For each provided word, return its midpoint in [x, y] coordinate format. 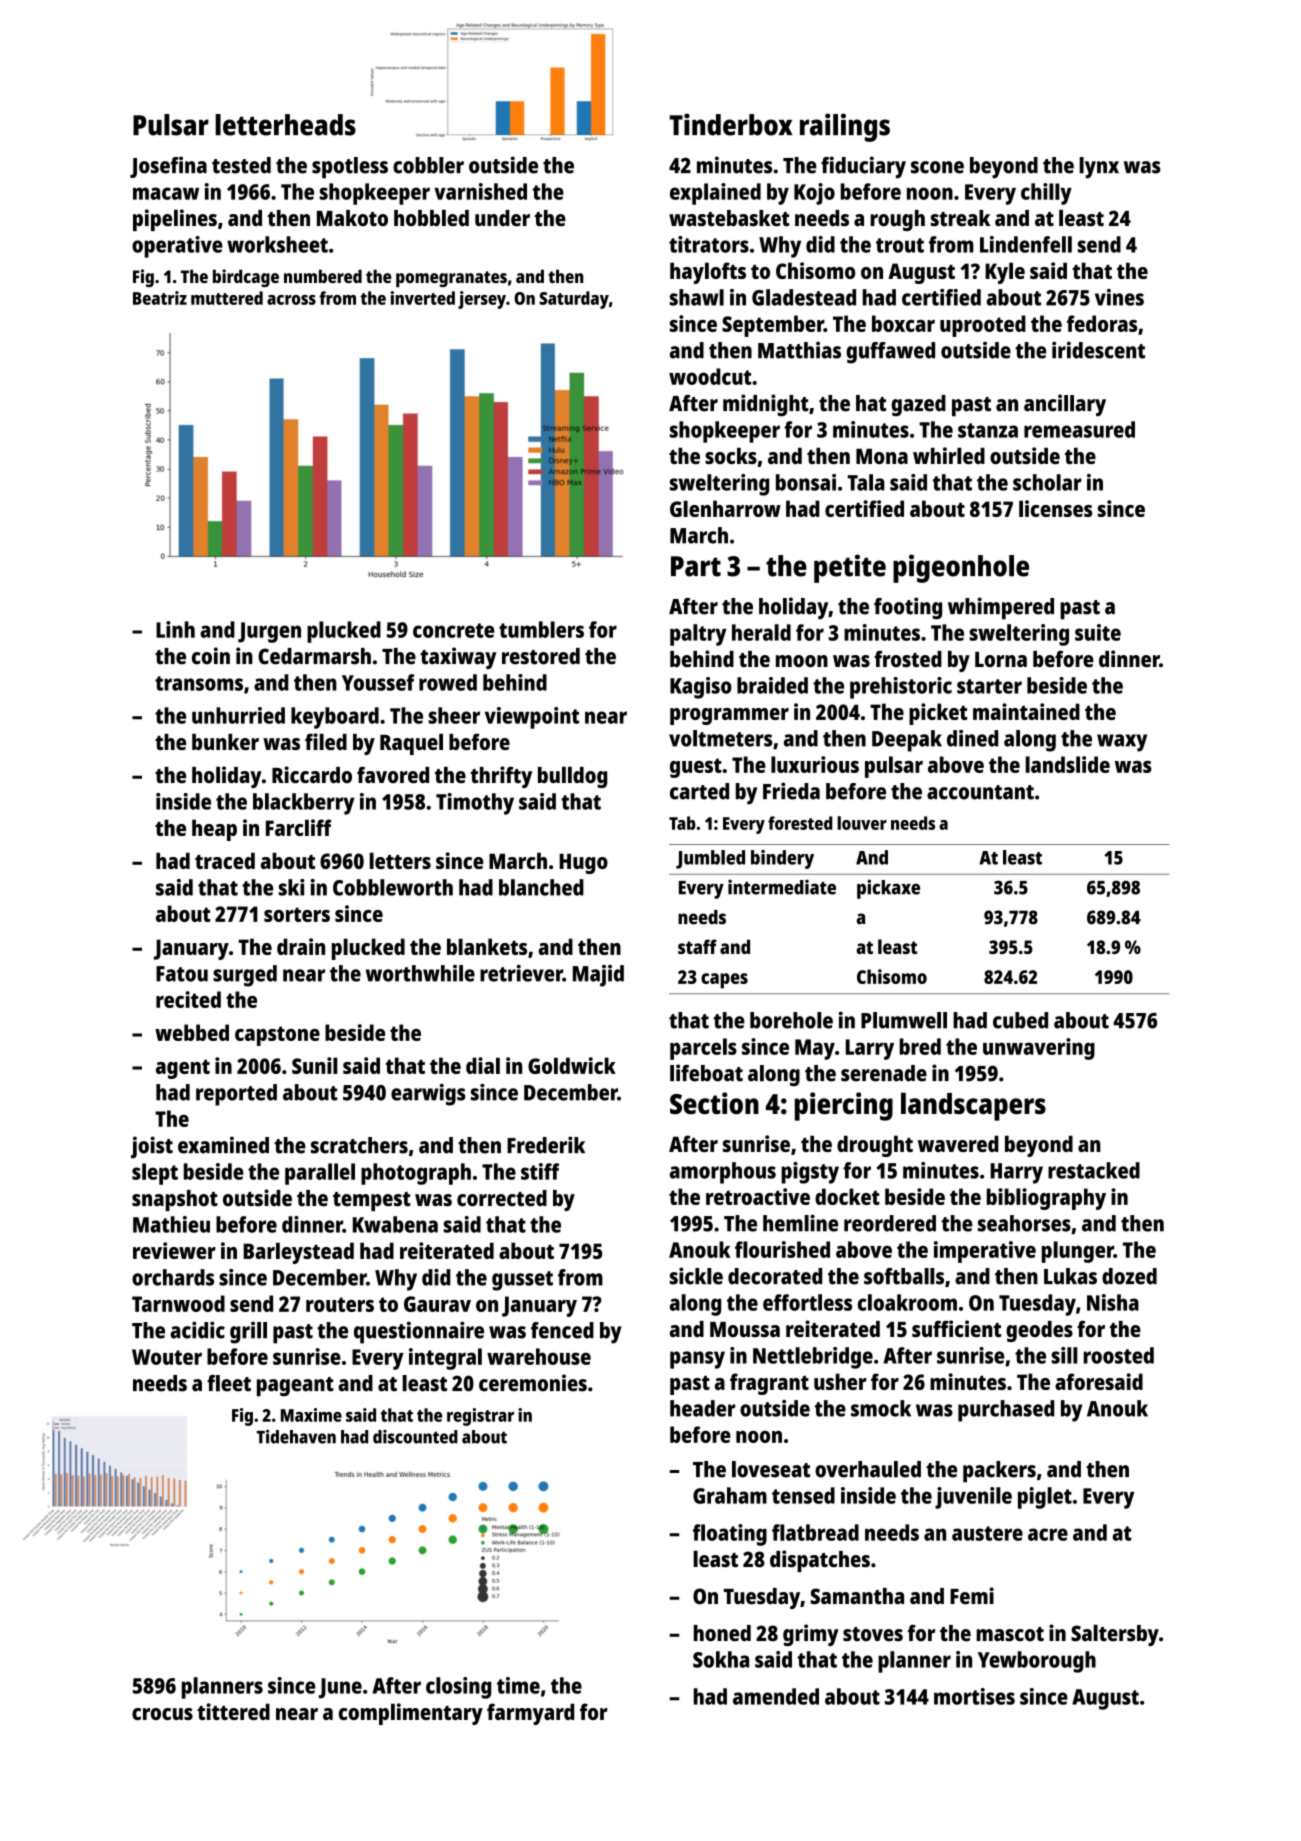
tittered [233, 1711]
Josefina [168, 167]
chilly [1046, 194]
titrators [709, 244]
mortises [974, 1696]
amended [776, 1696]
